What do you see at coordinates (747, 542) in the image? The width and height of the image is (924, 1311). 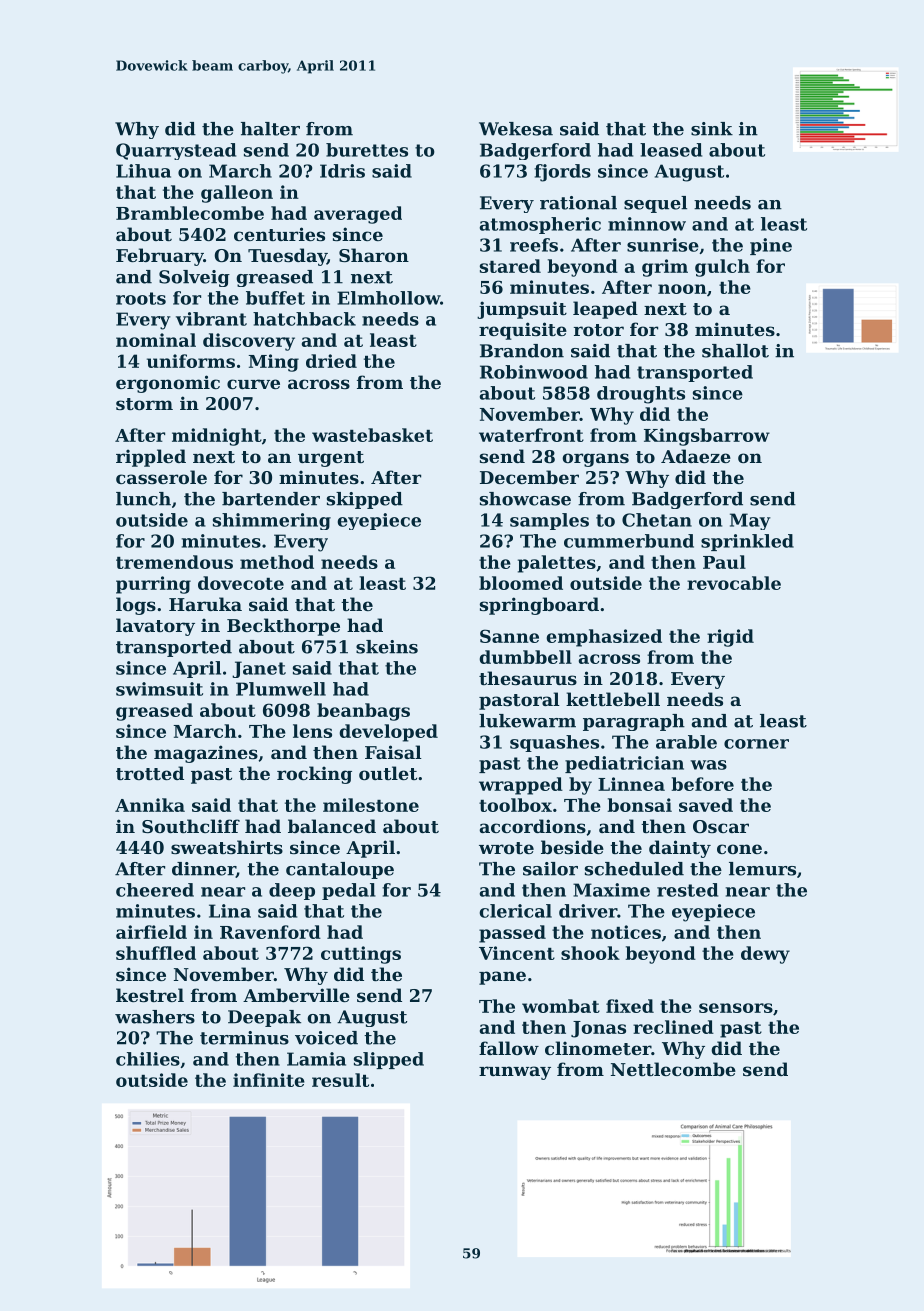 I see `sprinkled` at bounding box center [747, 542].
